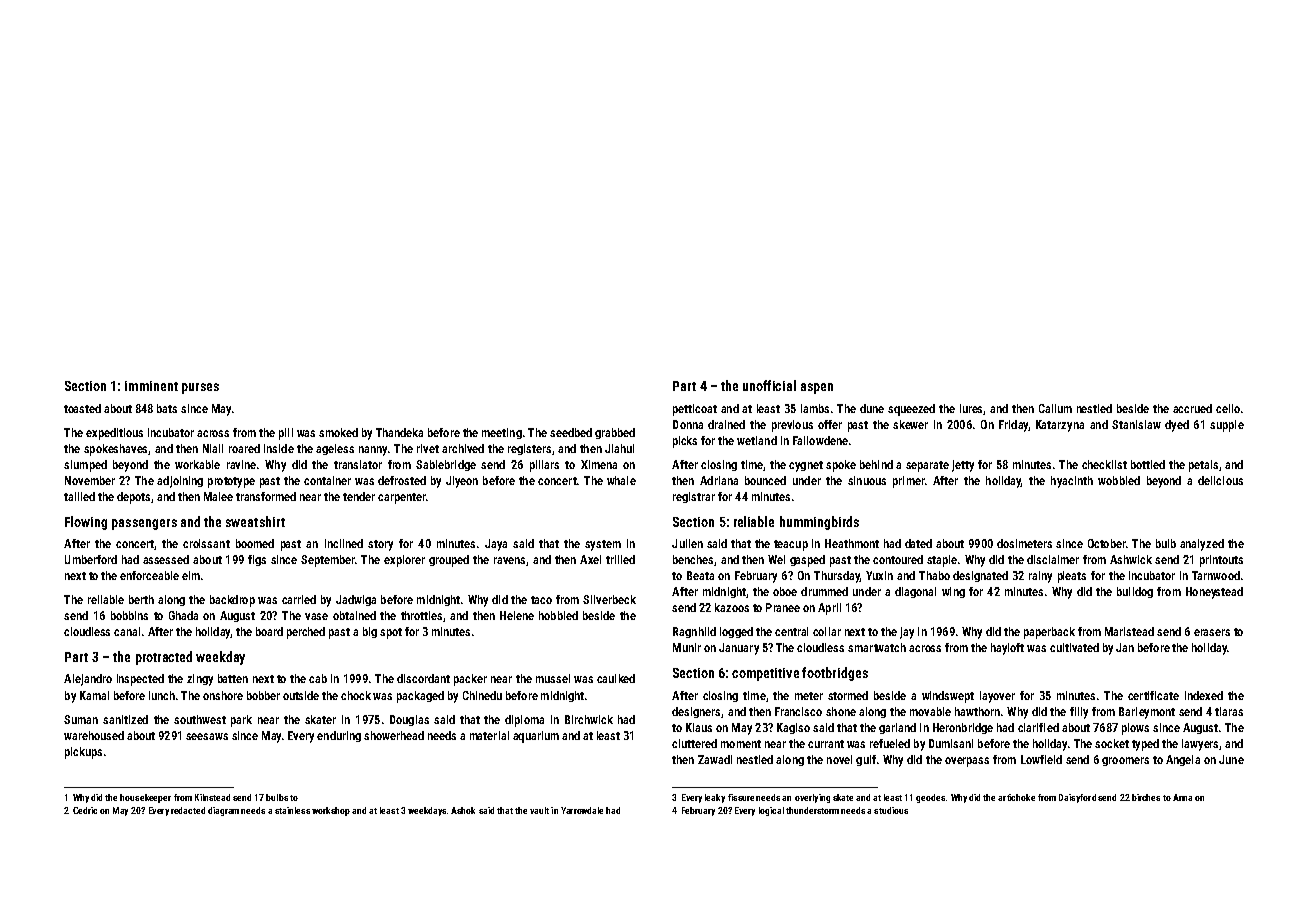 The image size is (1308, 924). I want to click on housekeeper, so click(145, 798).
